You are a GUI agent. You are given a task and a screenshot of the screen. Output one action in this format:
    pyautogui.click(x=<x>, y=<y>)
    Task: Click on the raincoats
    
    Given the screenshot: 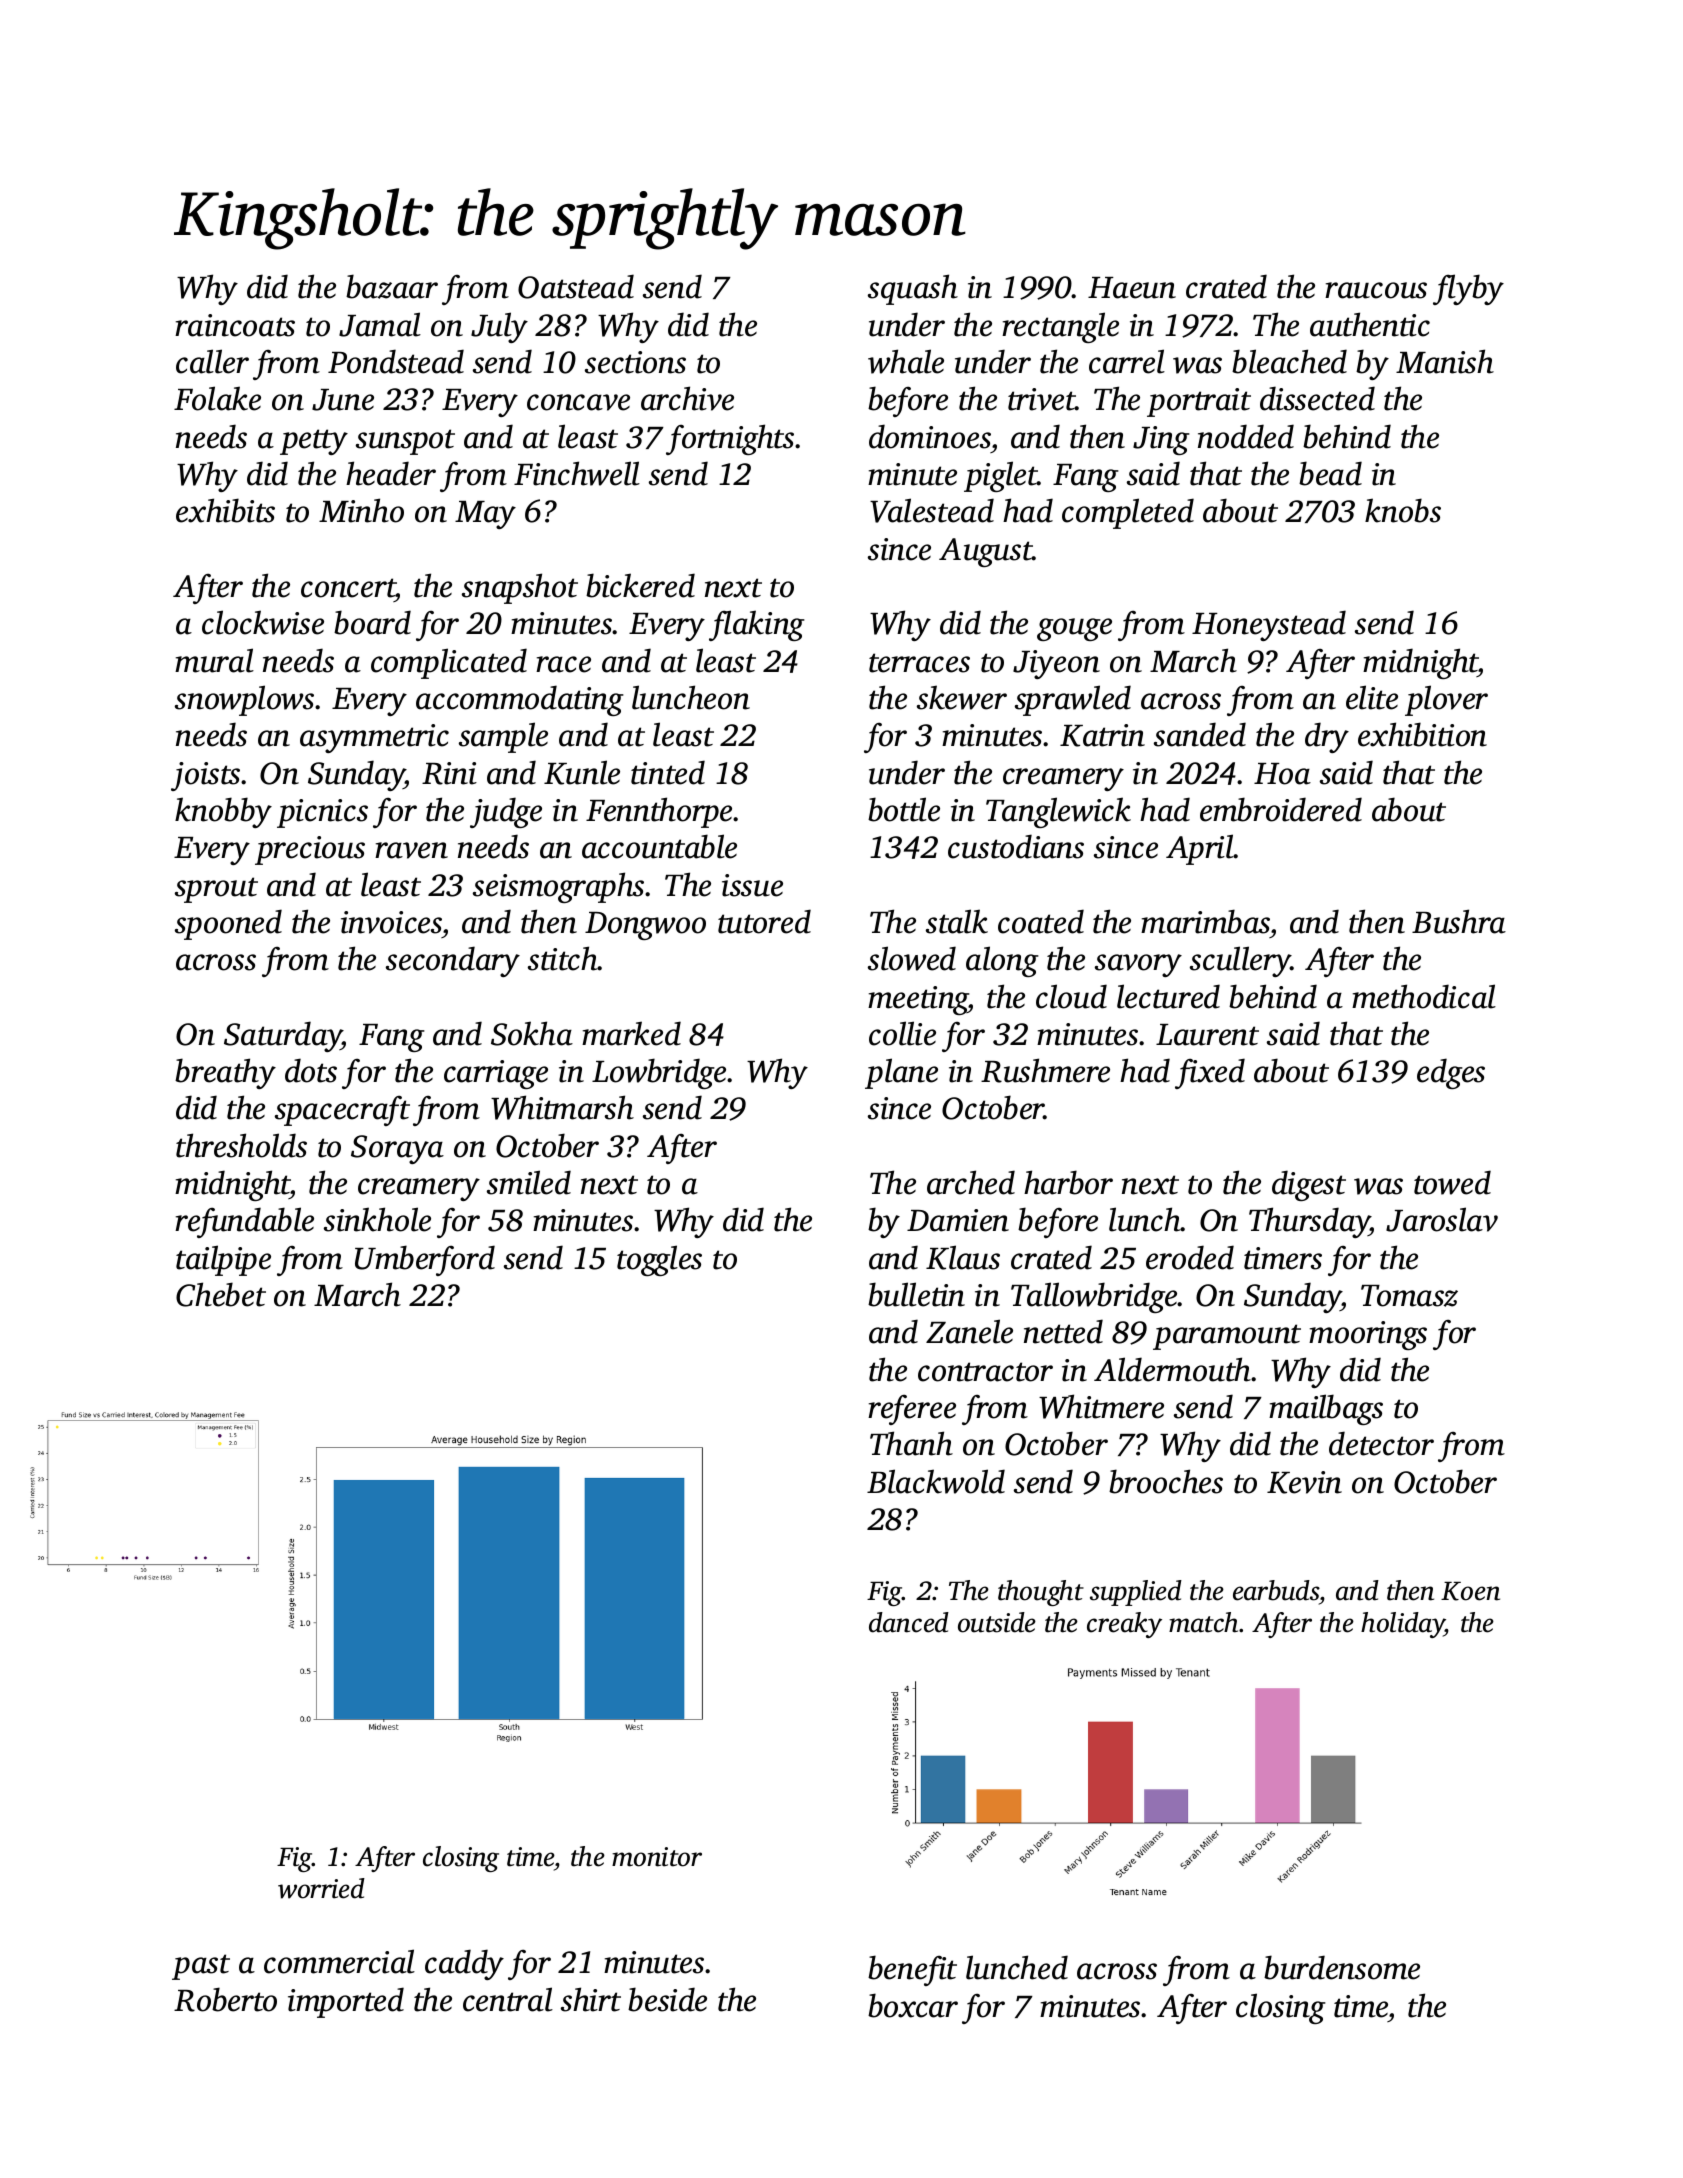 What is the action you would take?
    pyautogui.click(x=235, y=325)
